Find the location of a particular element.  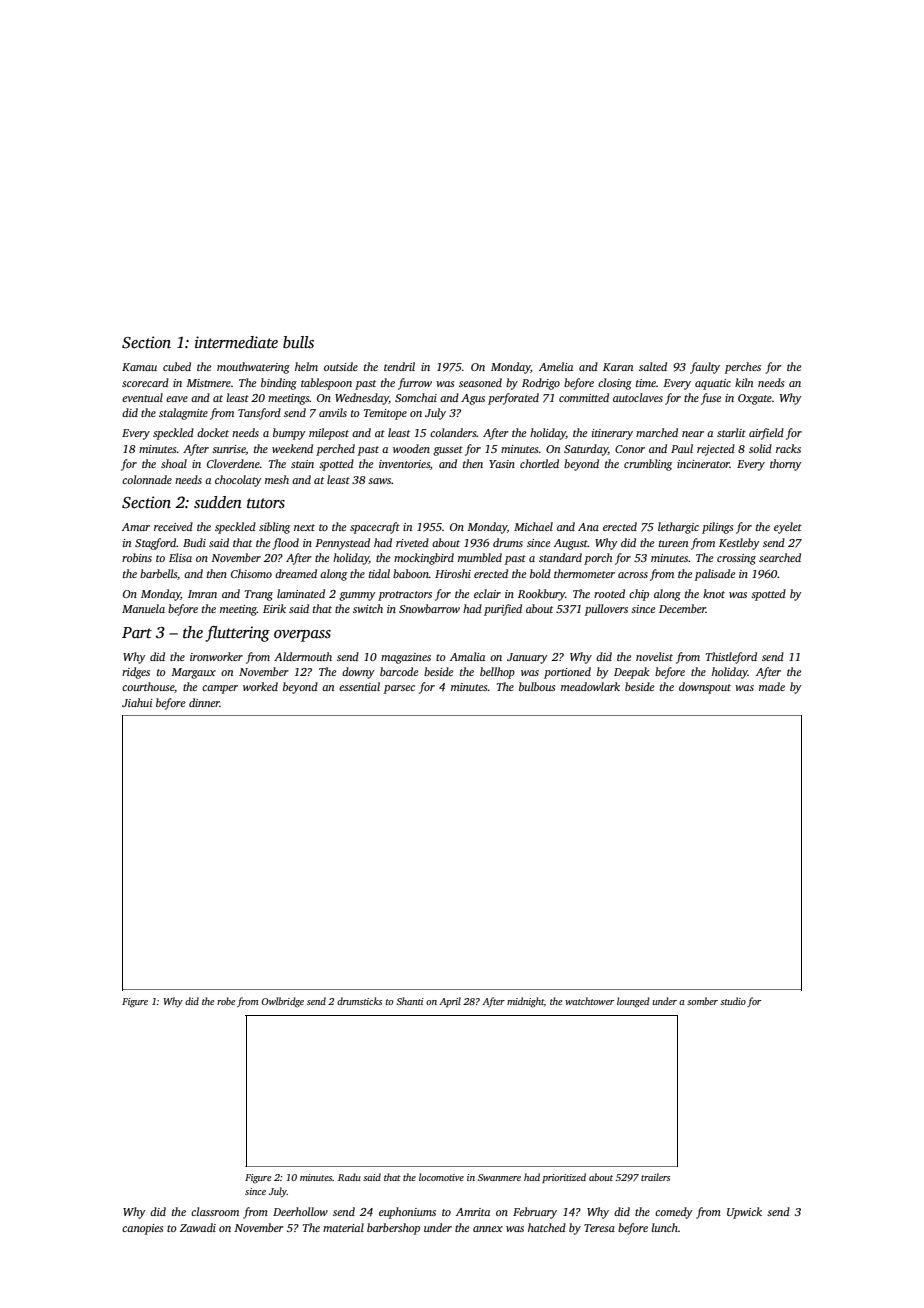

canopies is located at coordinates (142, 1229).
